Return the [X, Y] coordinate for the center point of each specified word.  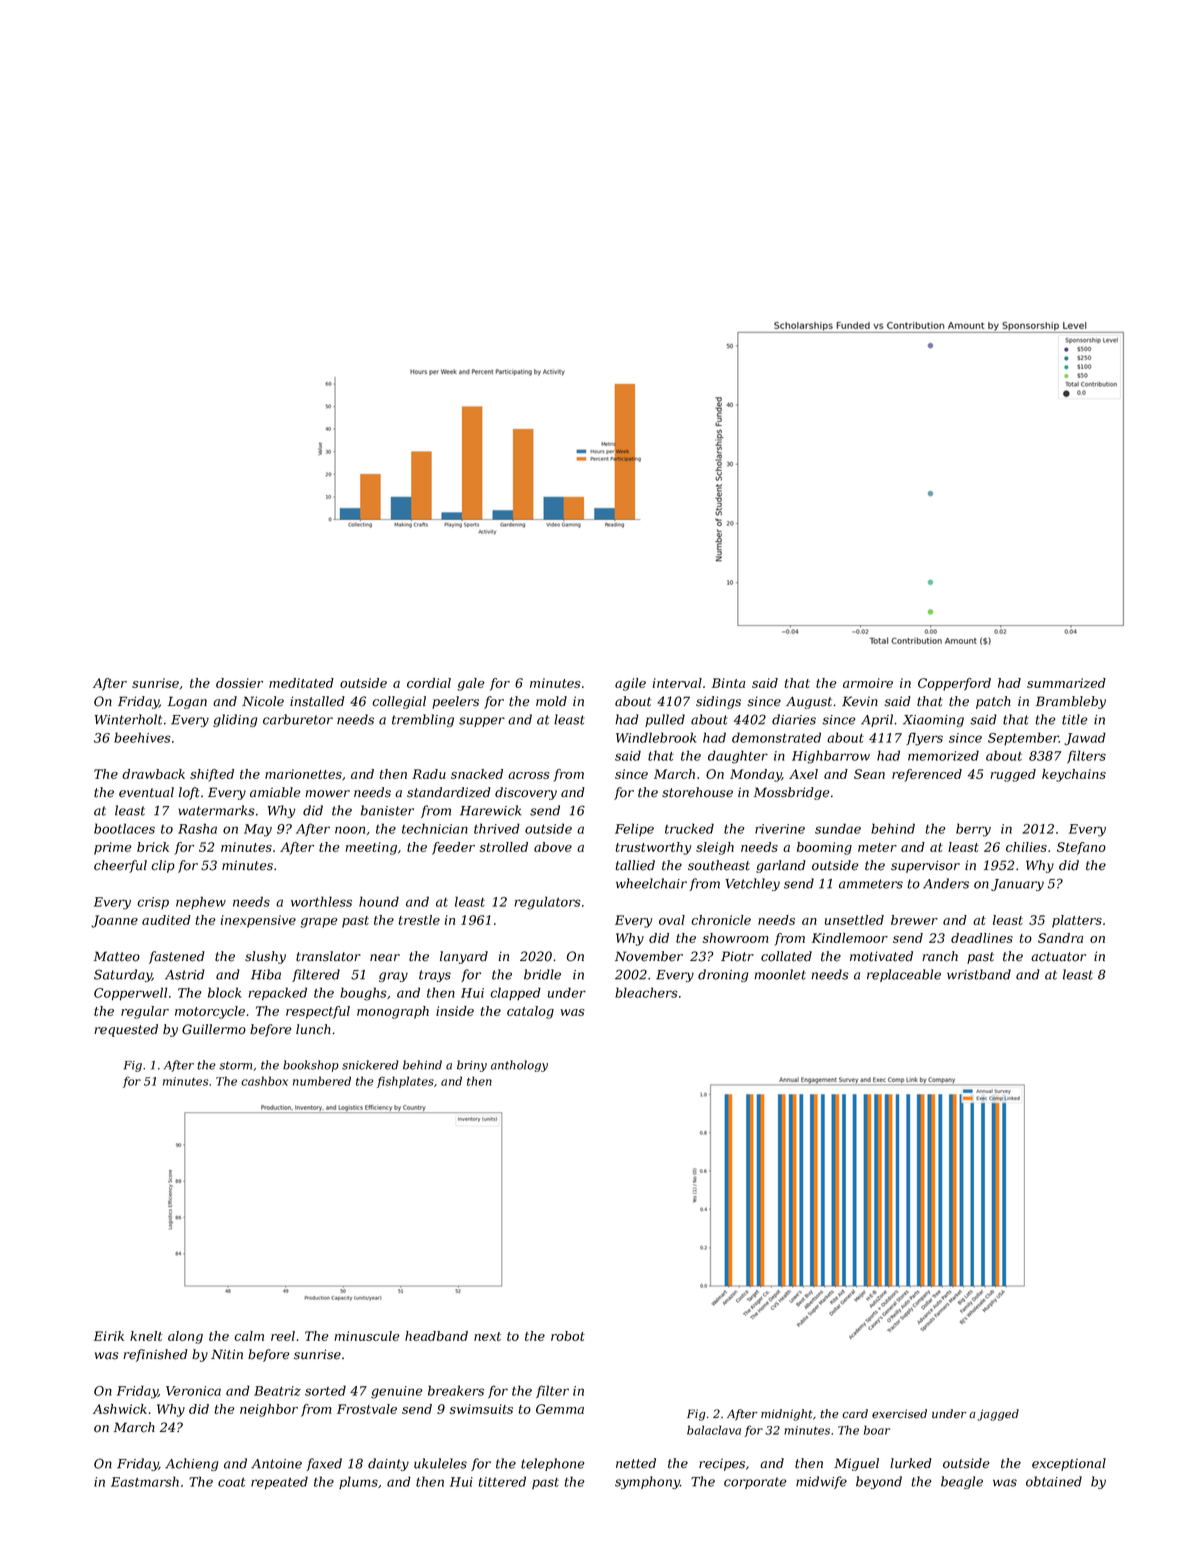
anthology [519, 1066]
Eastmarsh [145, 1481]
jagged [998, 1415]
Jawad [1085, 739]
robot [568, 1336]
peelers [455, 702]
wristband [979, 974]
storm [235, 1065]
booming [824, 848]
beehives [142, 737]
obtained [1054, 1481]
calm [249, 1336]
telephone [552, 1464]
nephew [201, 902]
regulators [547, 903]
